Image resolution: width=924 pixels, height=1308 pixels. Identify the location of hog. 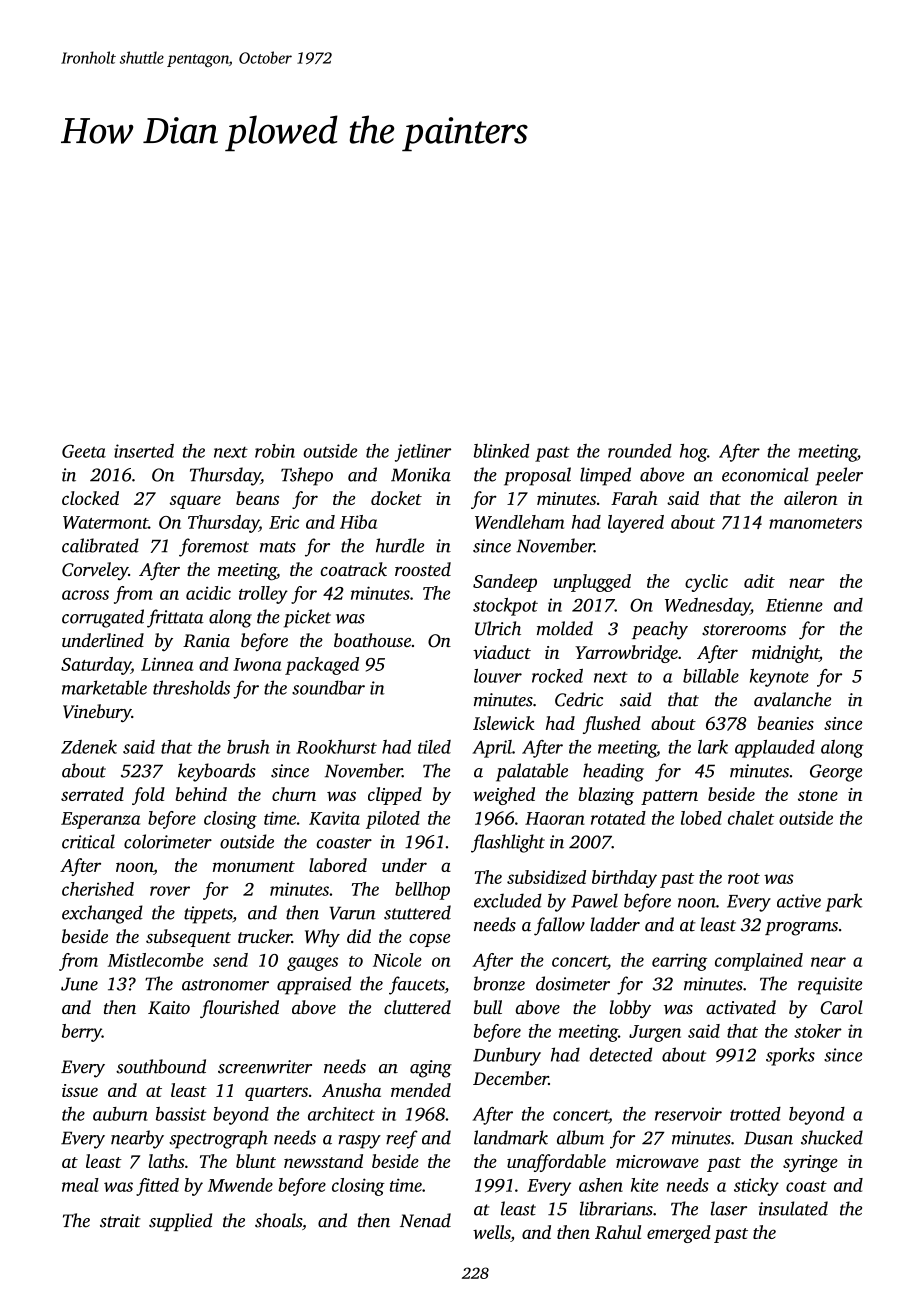
(693, 453).
